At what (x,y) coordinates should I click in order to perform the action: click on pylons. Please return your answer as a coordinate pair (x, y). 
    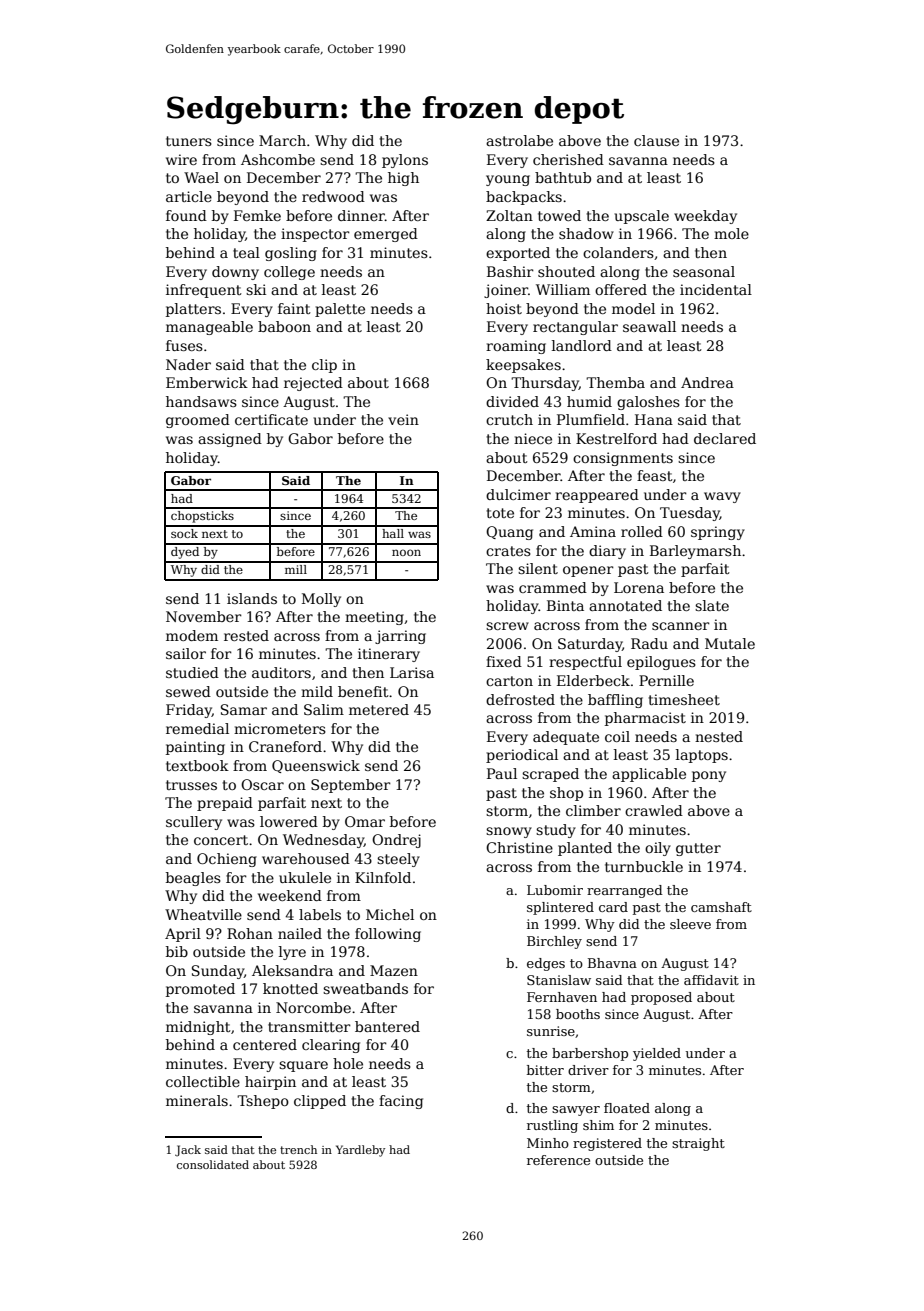
    Looking at the image, I should click on (405, 161).
